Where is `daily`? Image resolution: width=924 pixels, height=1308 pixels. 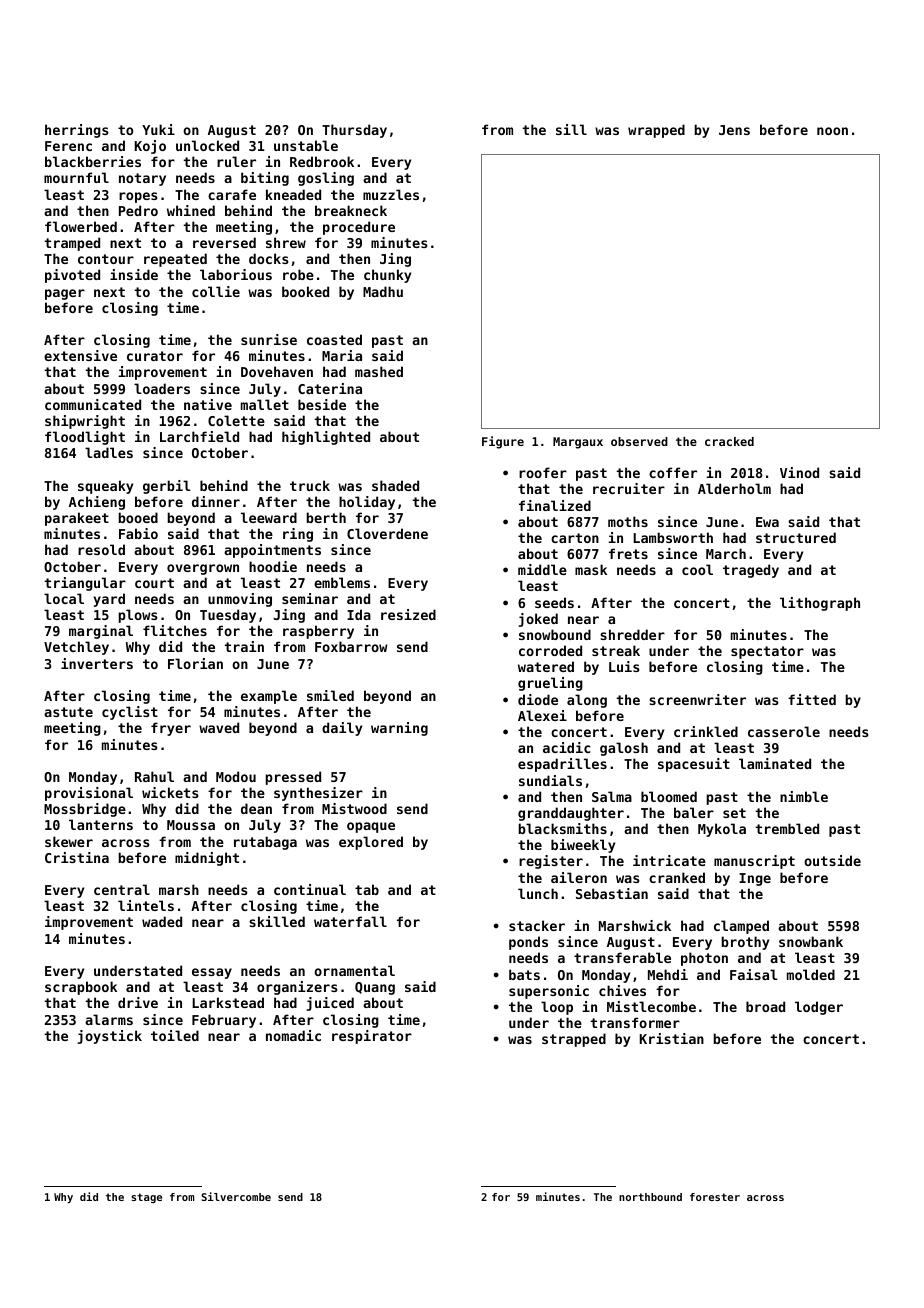
daily is located at coordinates (342, 729).
